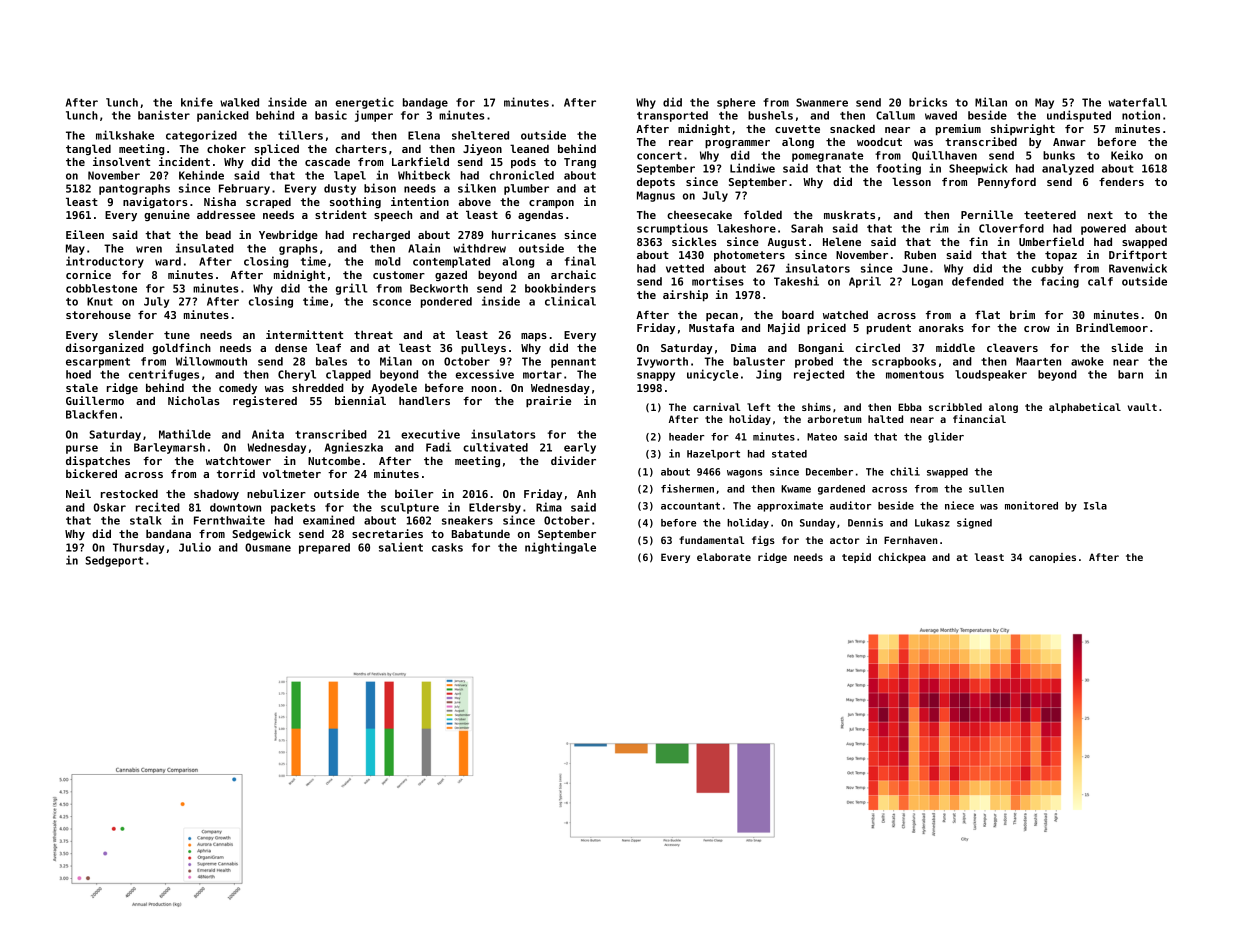 Image resolution: width=1233 pixels, height=952 pixels. What do you see at coordinates (105, 262) in the page?
I see `introductory` at bounding box center [105, 262].
